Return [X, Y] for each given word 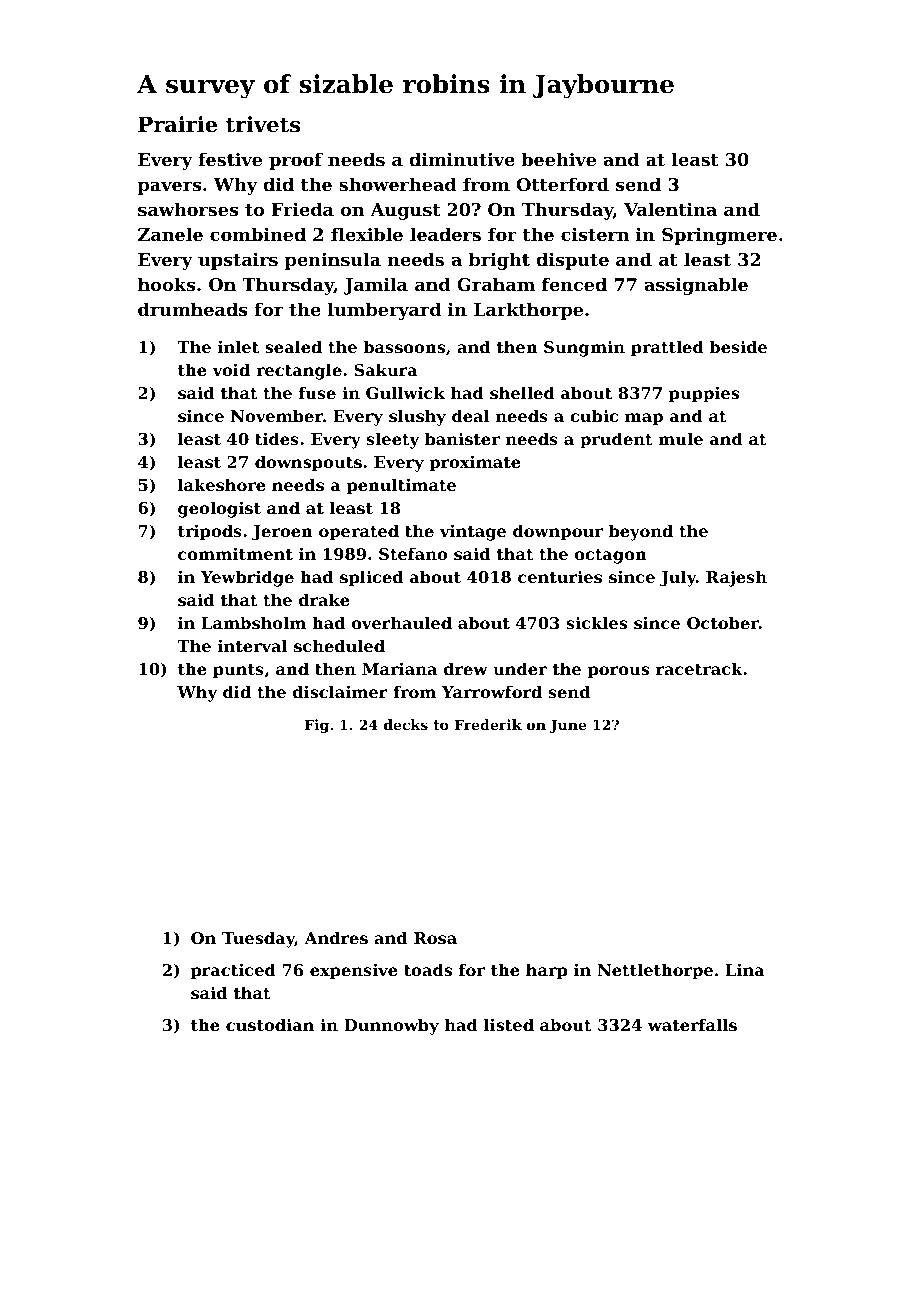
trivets [263, 124]
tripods [210, 532]
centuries [560, 577]
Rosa [435, 938]
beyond [641, 532]
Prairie [177, 124]
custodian [270, 1024]
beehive [558, 159]
